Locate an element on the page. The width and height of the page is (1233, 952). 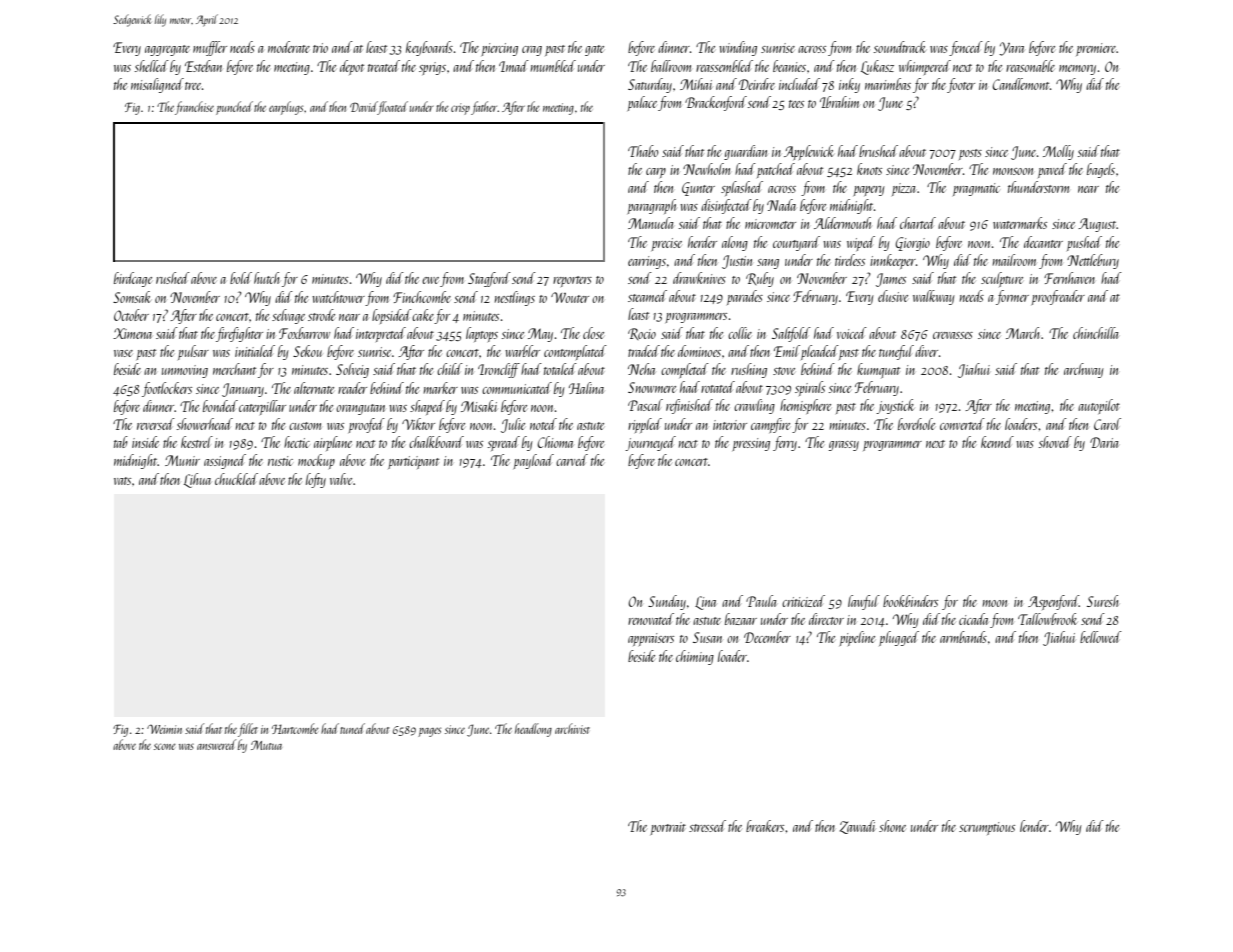
Solveig is located at coordinates (352, 370).
